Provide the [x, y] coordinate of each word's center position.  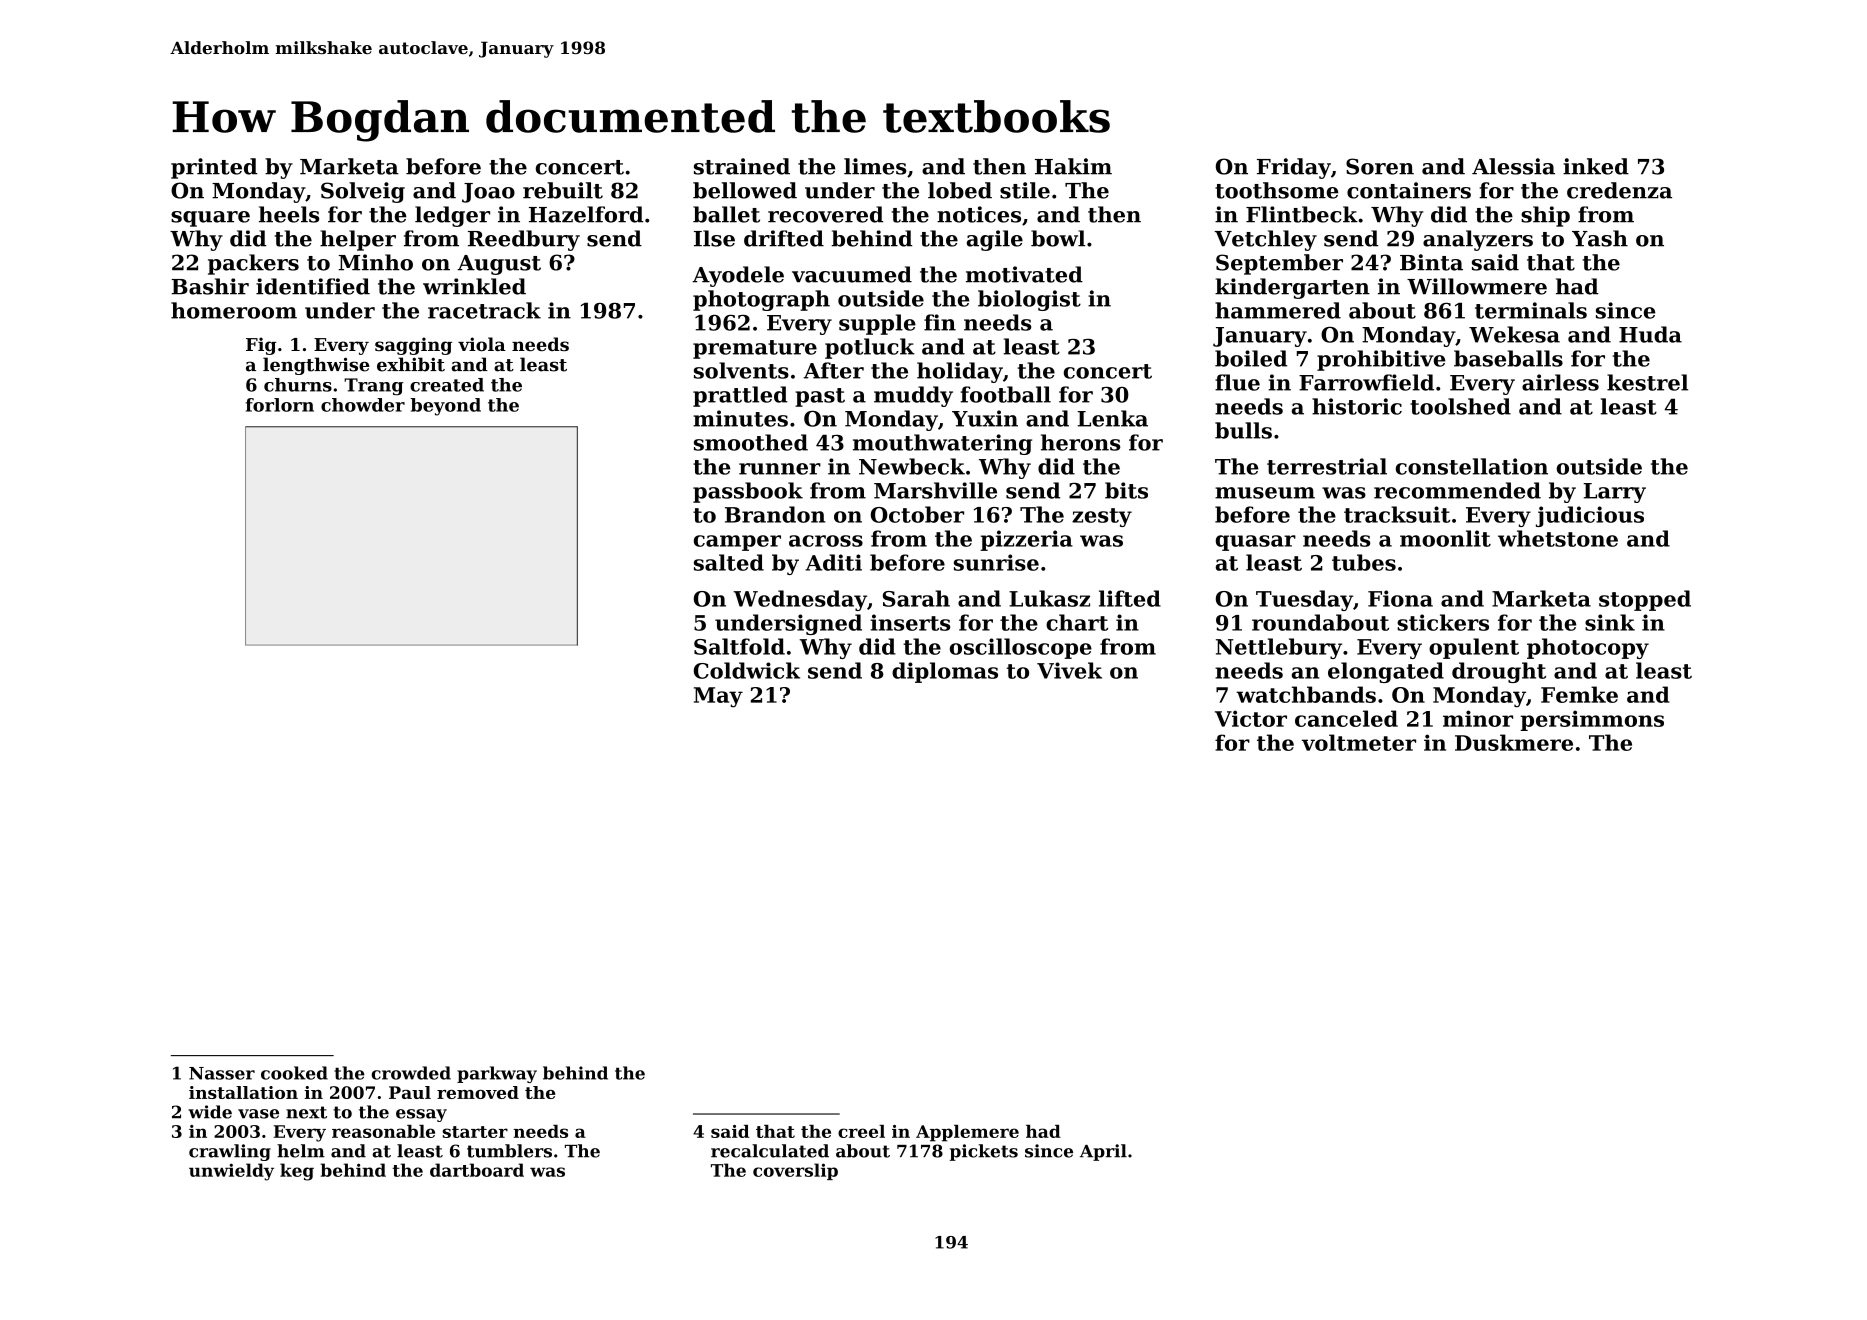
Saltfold [739, 646]
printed [214, 168]
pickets [984, 1152]
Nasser [222, 1073]
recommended [1457, 490]
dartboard [477, 1170]
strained [742, 166]
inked [1596, 166]
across [826, 541]
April [1103, 1152]
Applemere [967, 1133]
